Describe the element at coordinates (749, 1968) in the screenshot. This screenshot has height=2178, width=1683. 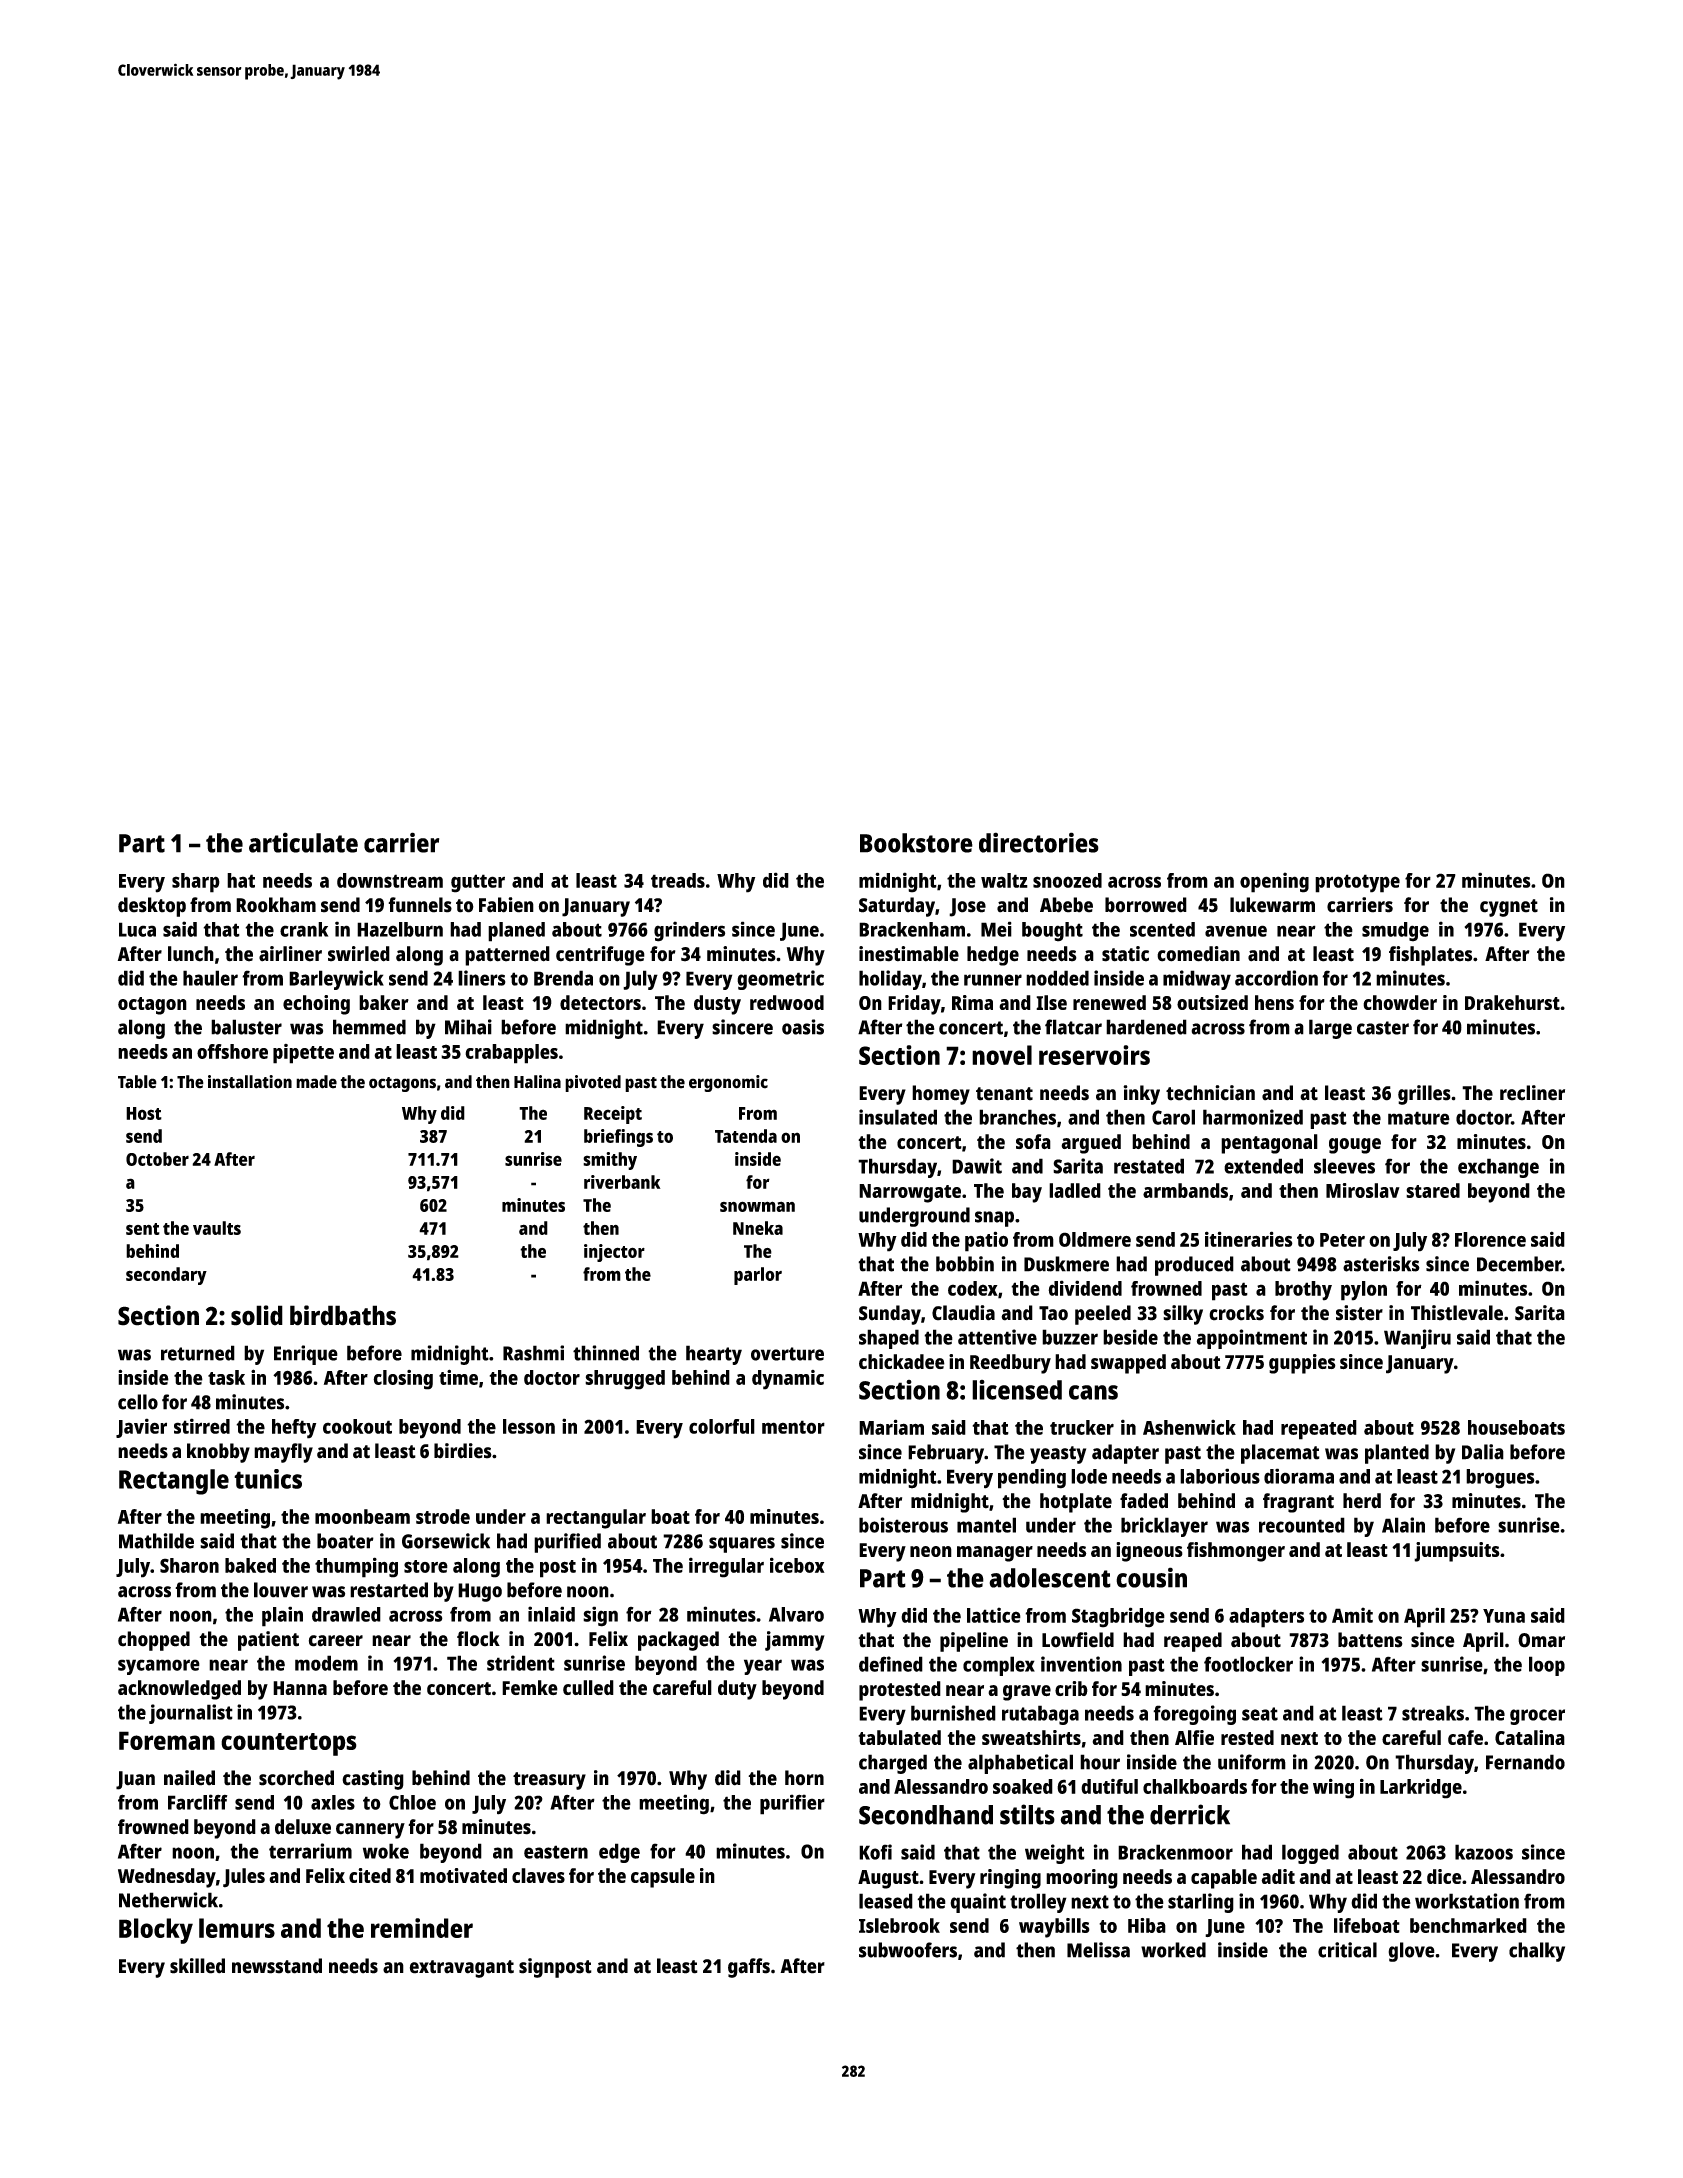
I see `gaffs` at that location.
